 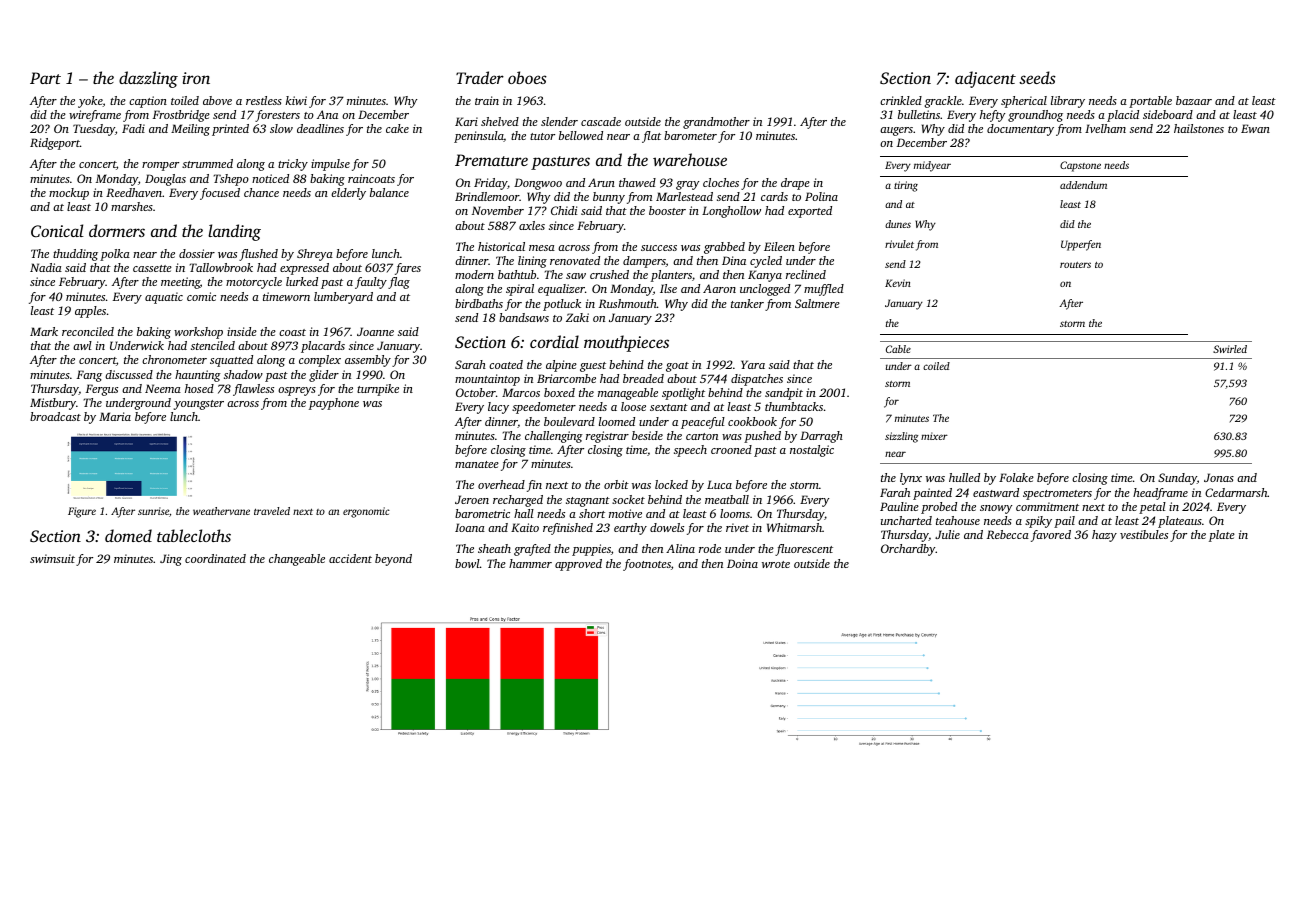 What do you see at coordinates (1152, 508) in the page?
I see `petal` at bounding box center [1152, 508].
